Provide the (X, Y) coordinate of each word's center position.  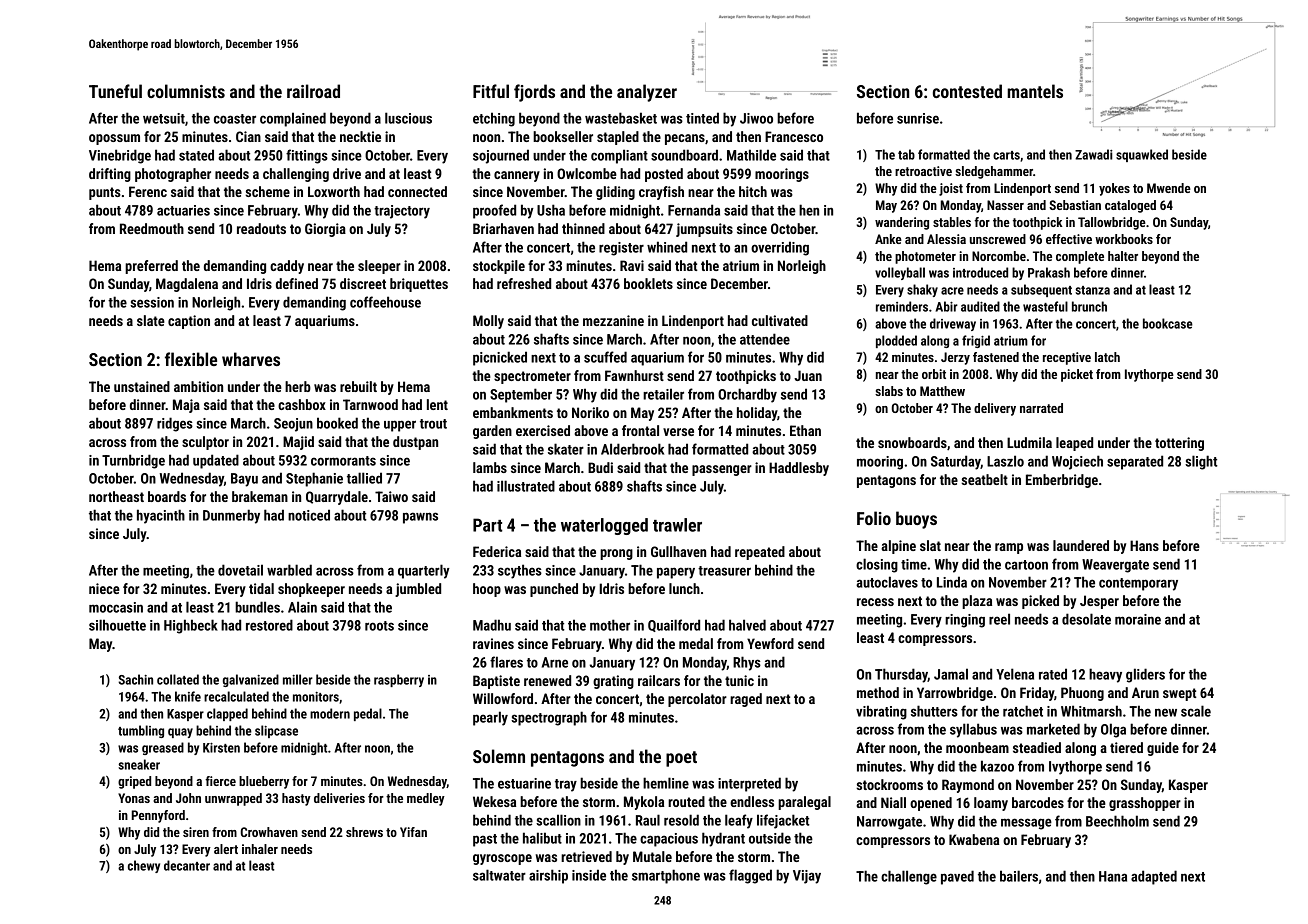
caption (189, 322)
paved (957, 877)
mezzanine (613, 320)
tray (566, 785)
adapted (1154, 877)
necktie (360, 136)
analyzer (647, 93)
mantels (1035, 91)
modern (330, 713)
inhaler (260, 849)
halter (1123, 256)
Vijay (807, 877)
